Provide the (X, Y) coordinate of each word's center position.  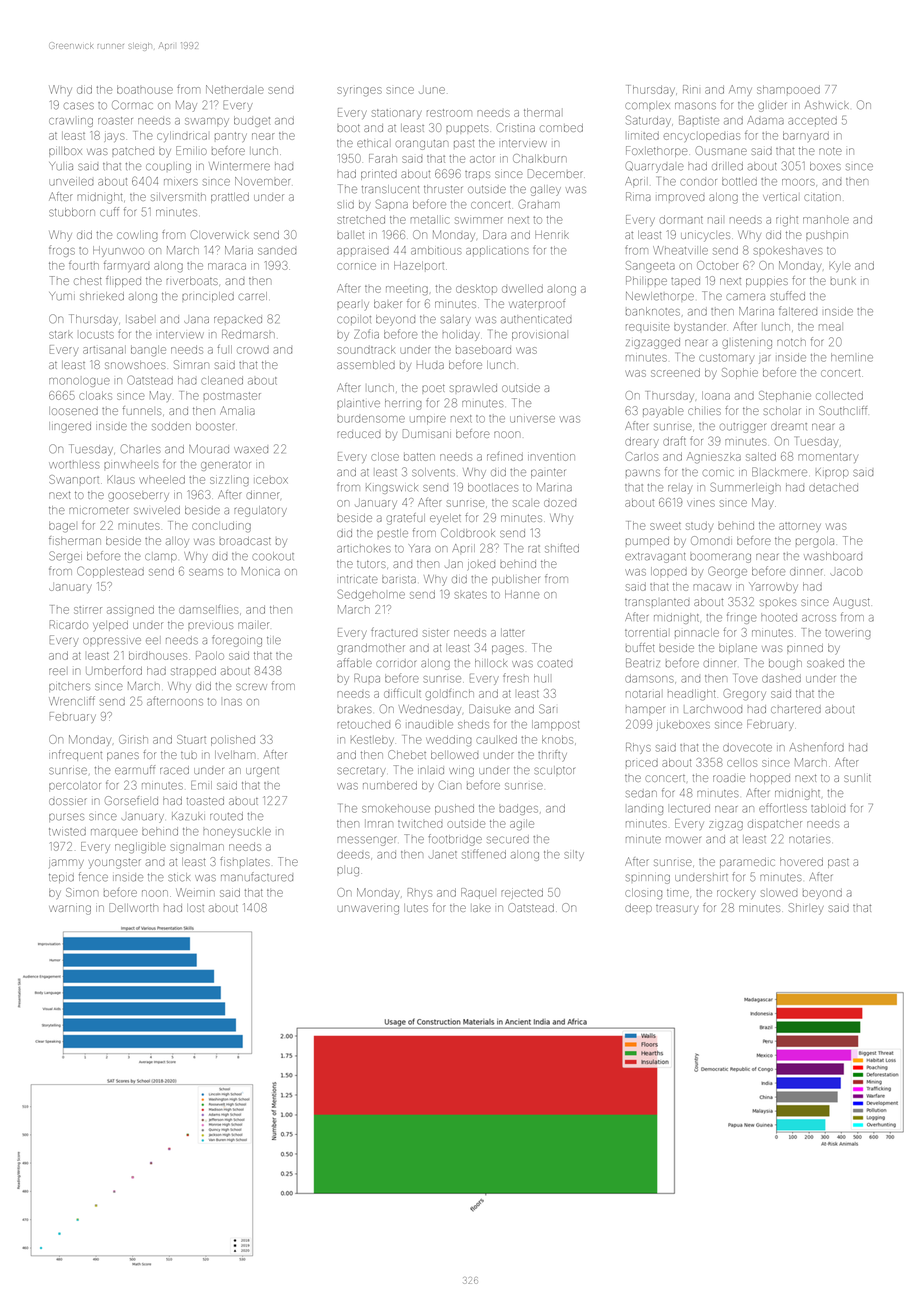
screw (251, 687)
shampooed (788, 89)
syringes (359, 91)
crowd (253, 350)
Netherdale (235, 89)
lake (482, 908)
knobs (557, 739)
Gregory (745, 695)
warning (70, 910)
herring (403, 404)
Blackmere (779, 472)
